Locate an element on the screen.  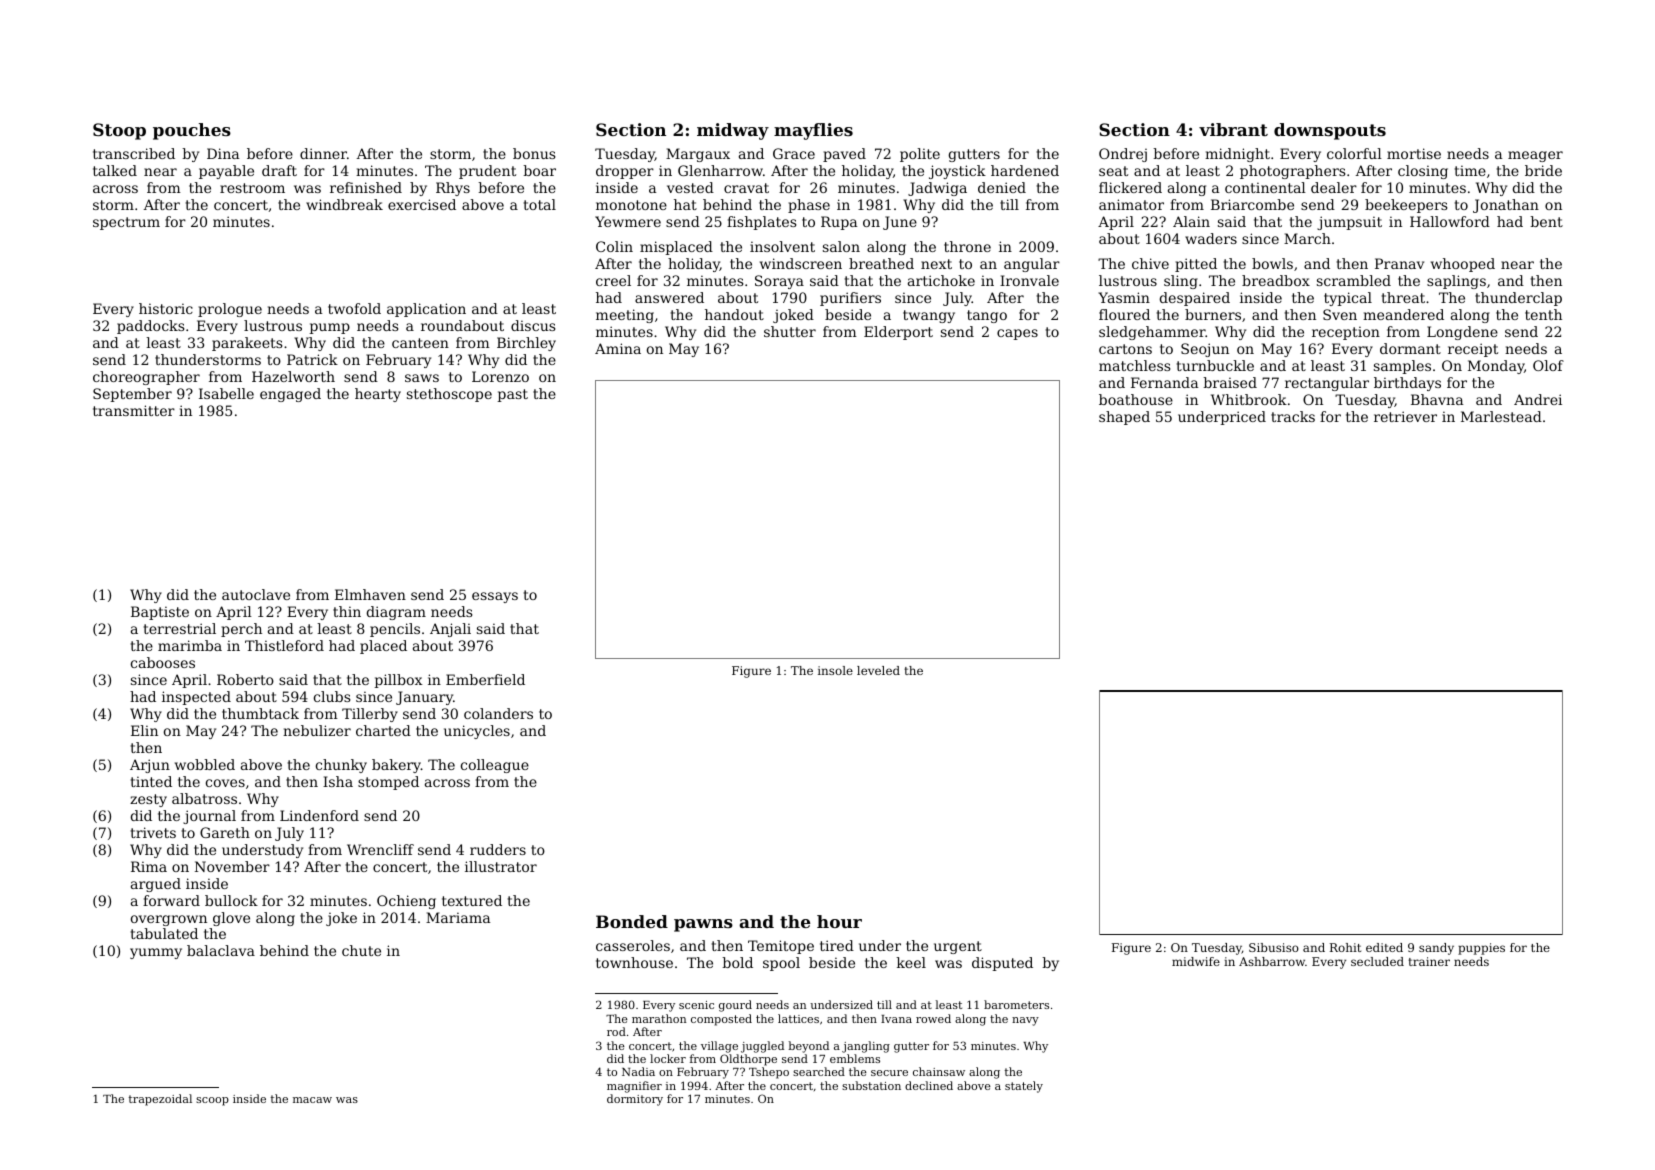
leveled is located at coordinates (878, 670).
